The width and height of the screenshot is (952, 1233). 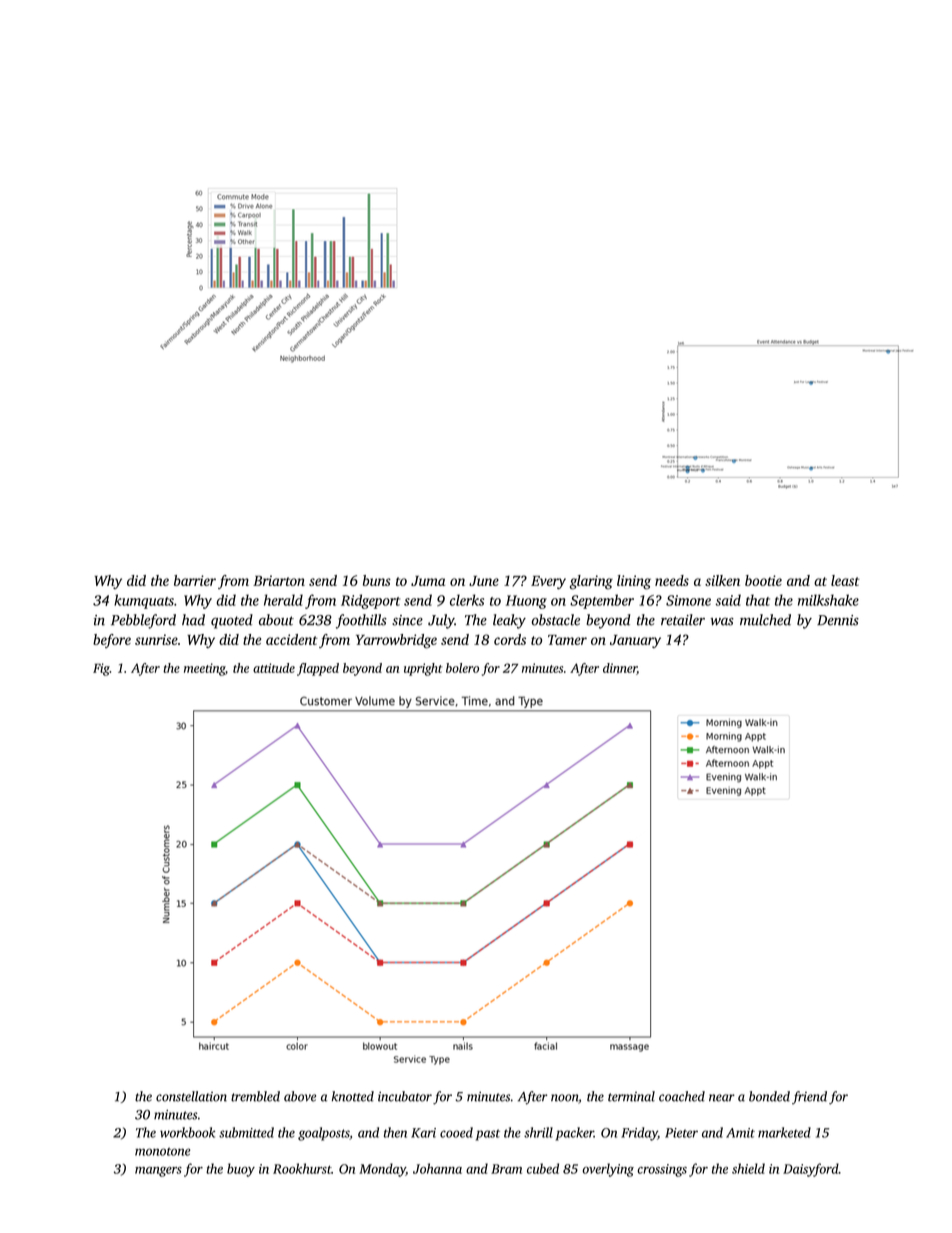 I want to click on packer, so click(x=574, y=1134).
